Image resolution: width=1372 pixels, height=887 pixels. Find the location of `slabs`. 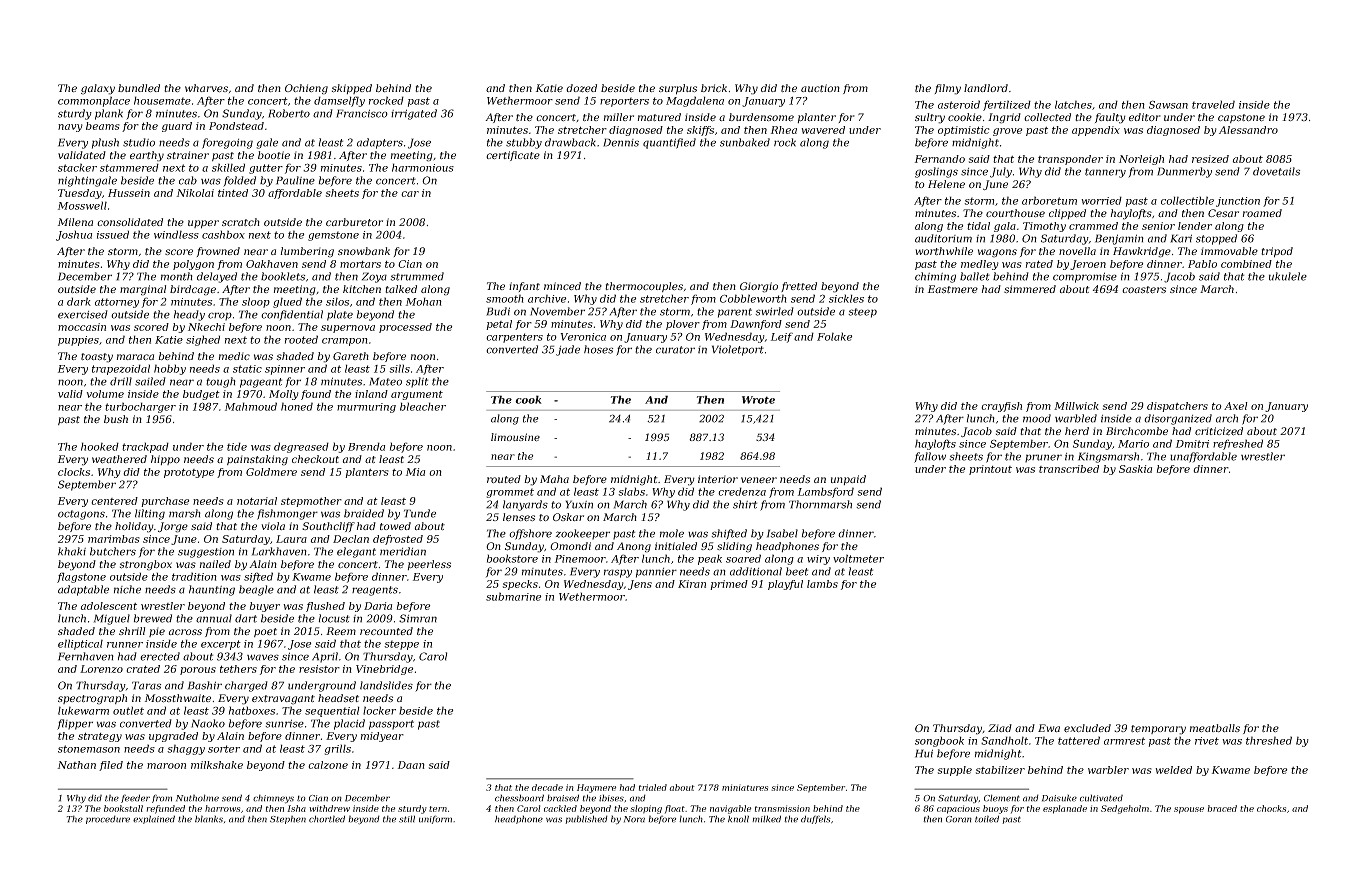

slabs is located at coordinates (631, 491).
